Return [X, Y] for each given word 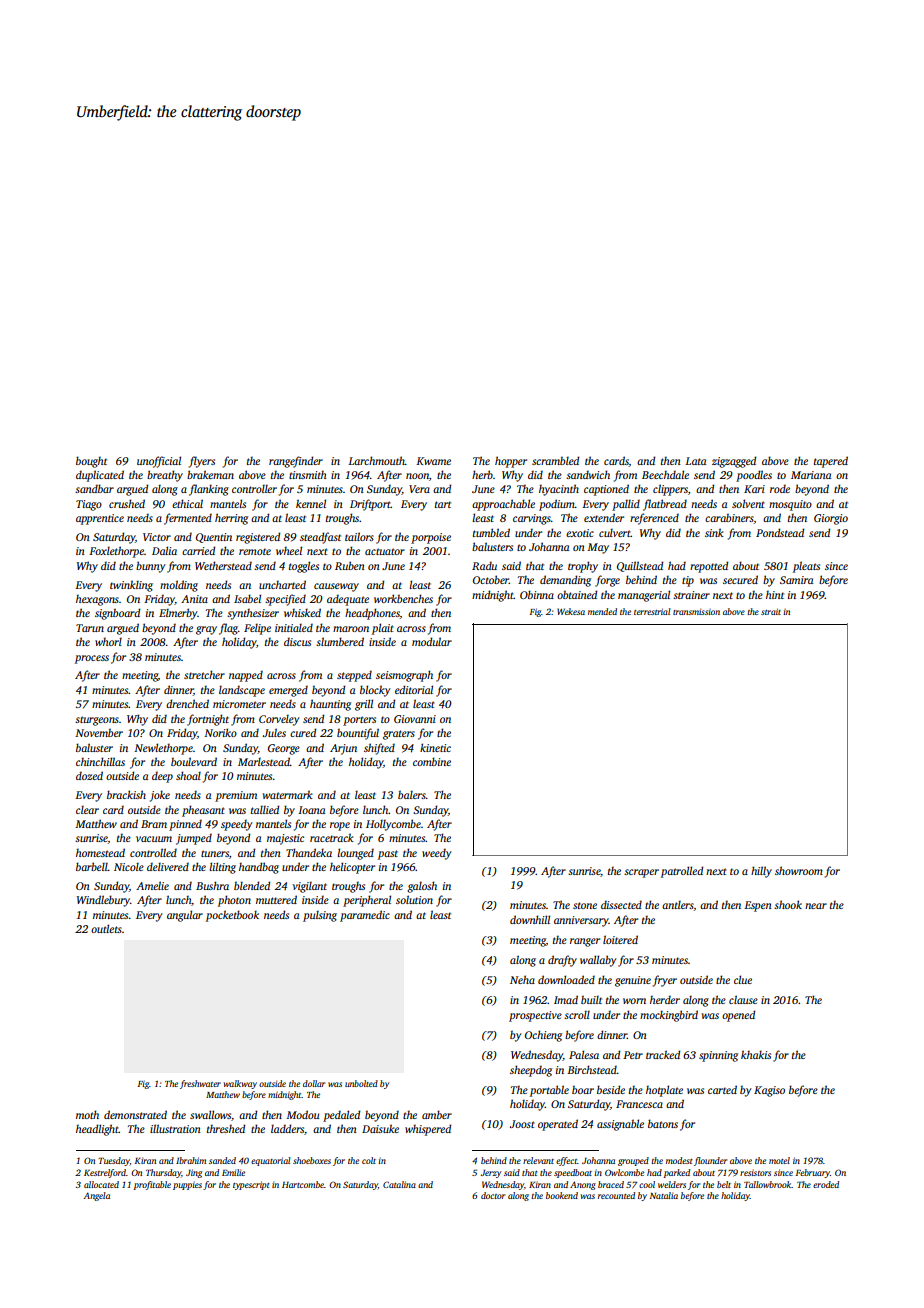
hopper [511, 462]
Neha [522, 979]
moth [87, 1114]
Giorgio [831, 519]
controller [254, 488]
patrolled [682, 872]
